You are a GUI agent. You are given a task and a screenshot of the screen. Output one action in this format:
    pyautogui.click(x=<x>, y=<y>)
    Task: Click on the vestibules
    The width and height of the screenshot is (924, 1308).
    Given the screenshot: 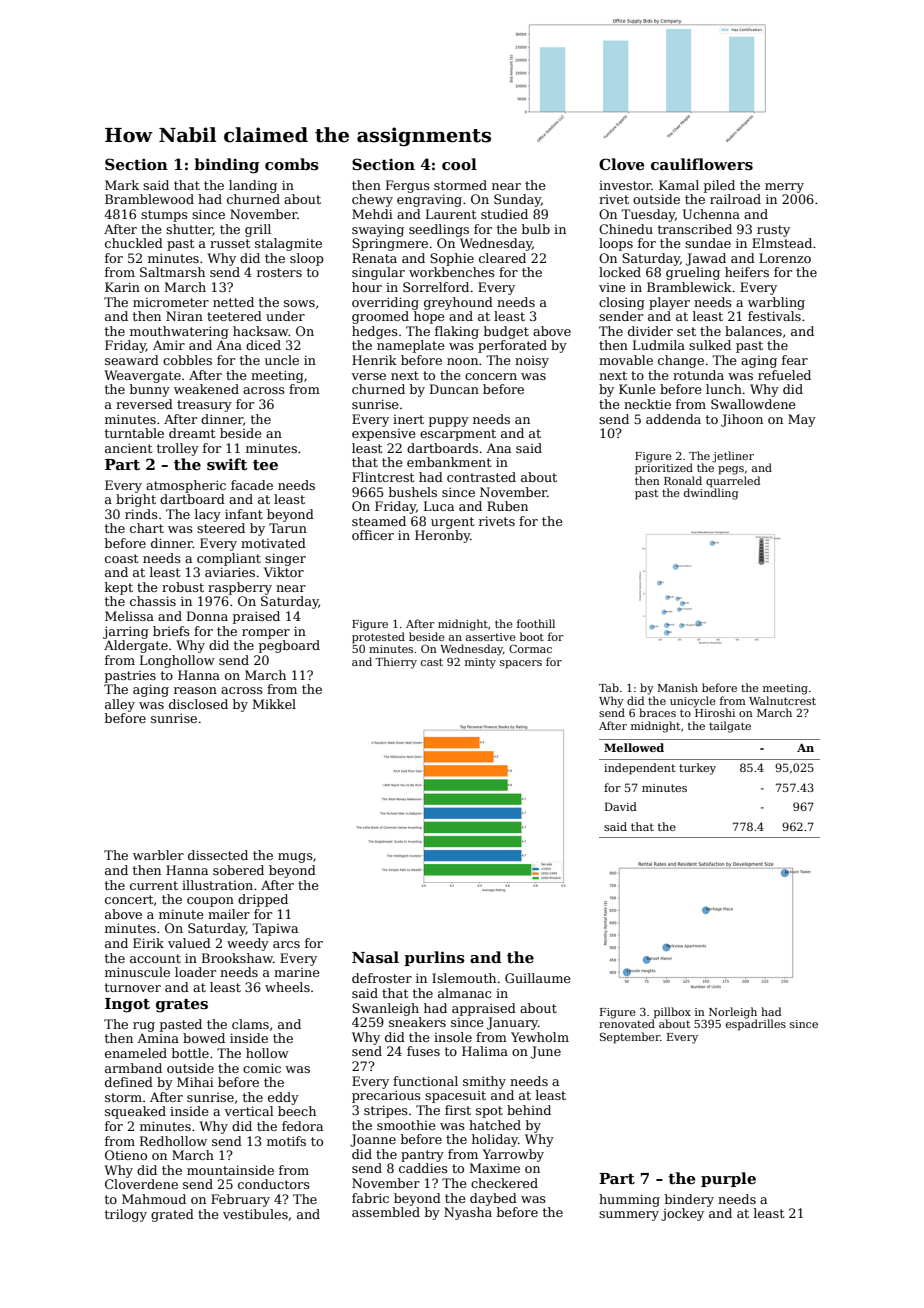 What is the action you would take?
    pyautogui.click(x=255, y=1214)
